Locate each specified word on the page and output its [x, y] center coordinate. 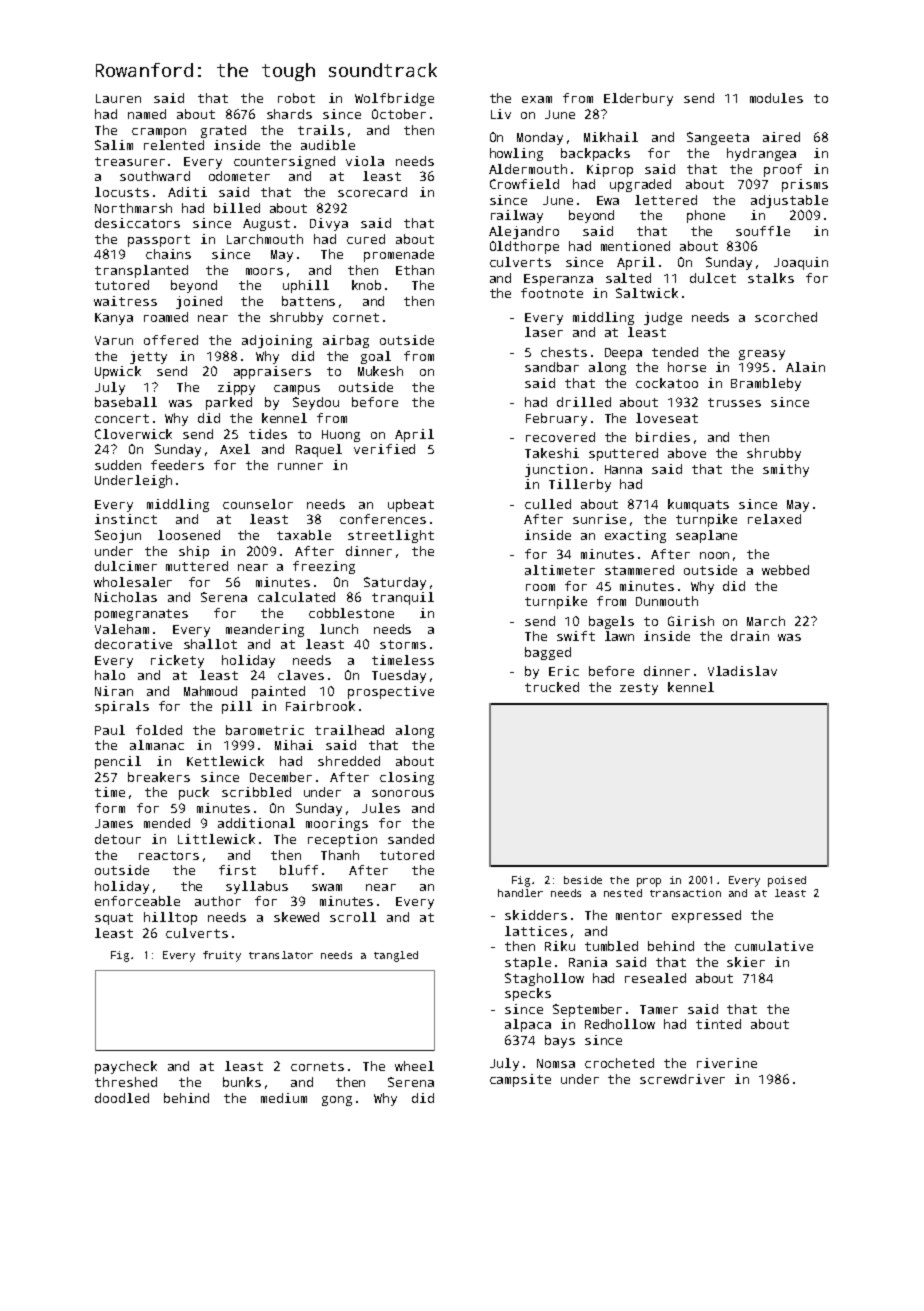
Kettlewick [225, 761]
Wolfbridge [394, 99]
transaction [685, 893]
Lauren [118, 98]
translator [281, 955]
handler [520, 893]
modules [776, 98]
